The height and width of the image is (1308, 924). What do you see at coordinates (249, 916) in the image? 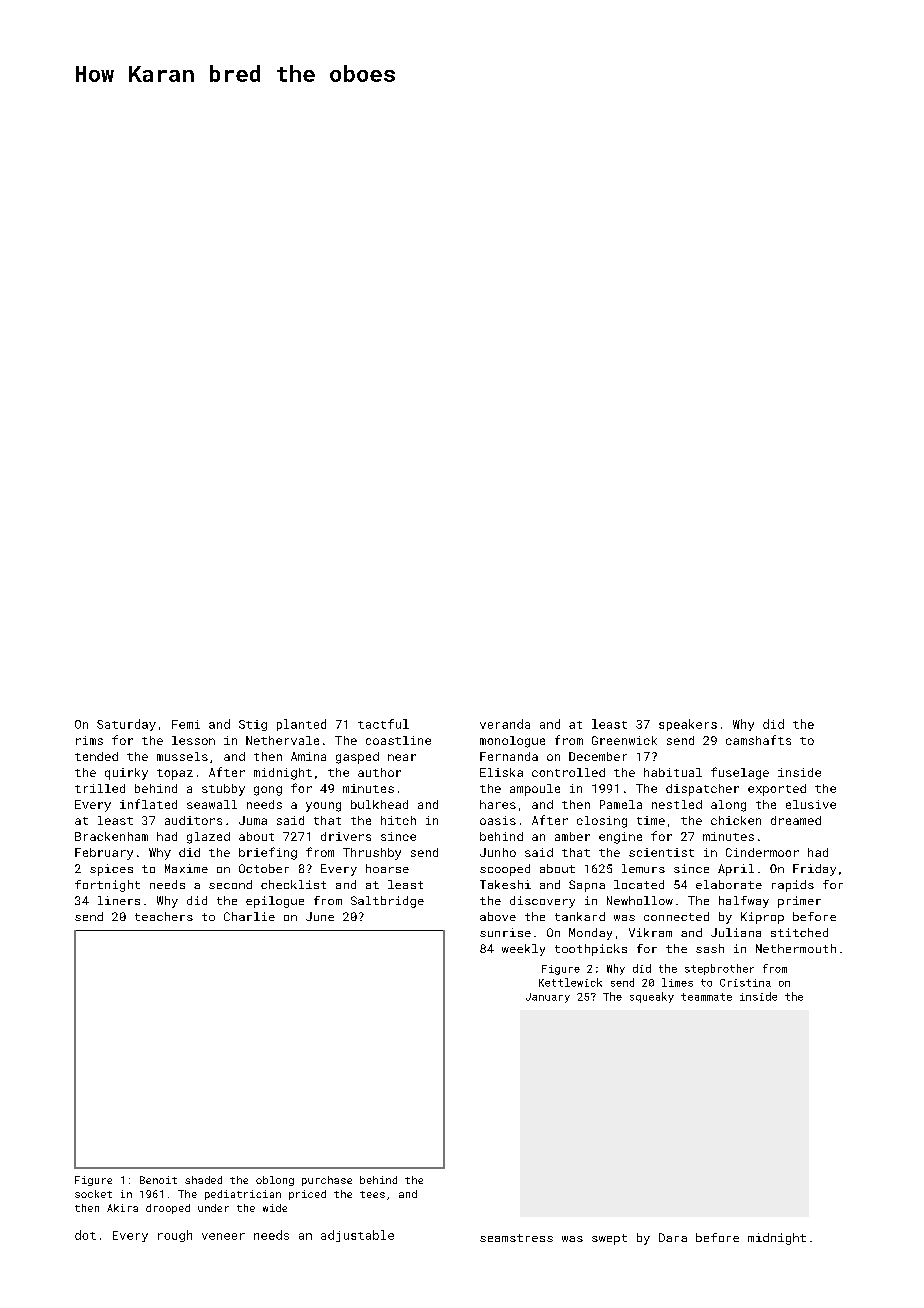
I see `Charlie` at bounding box center [249, 916].
